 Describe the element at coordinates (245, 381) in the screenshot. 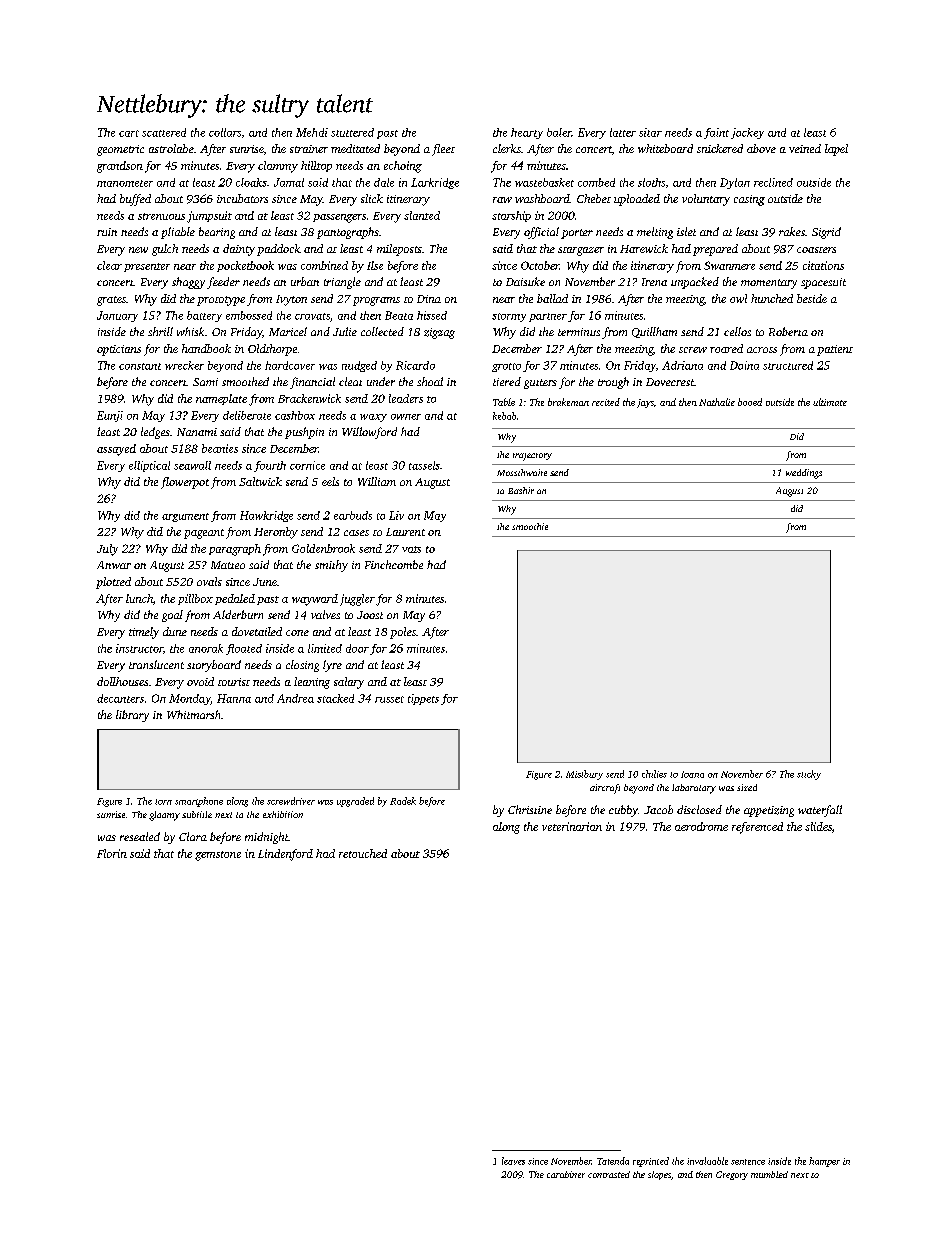

I see `smoothed` at that location.
